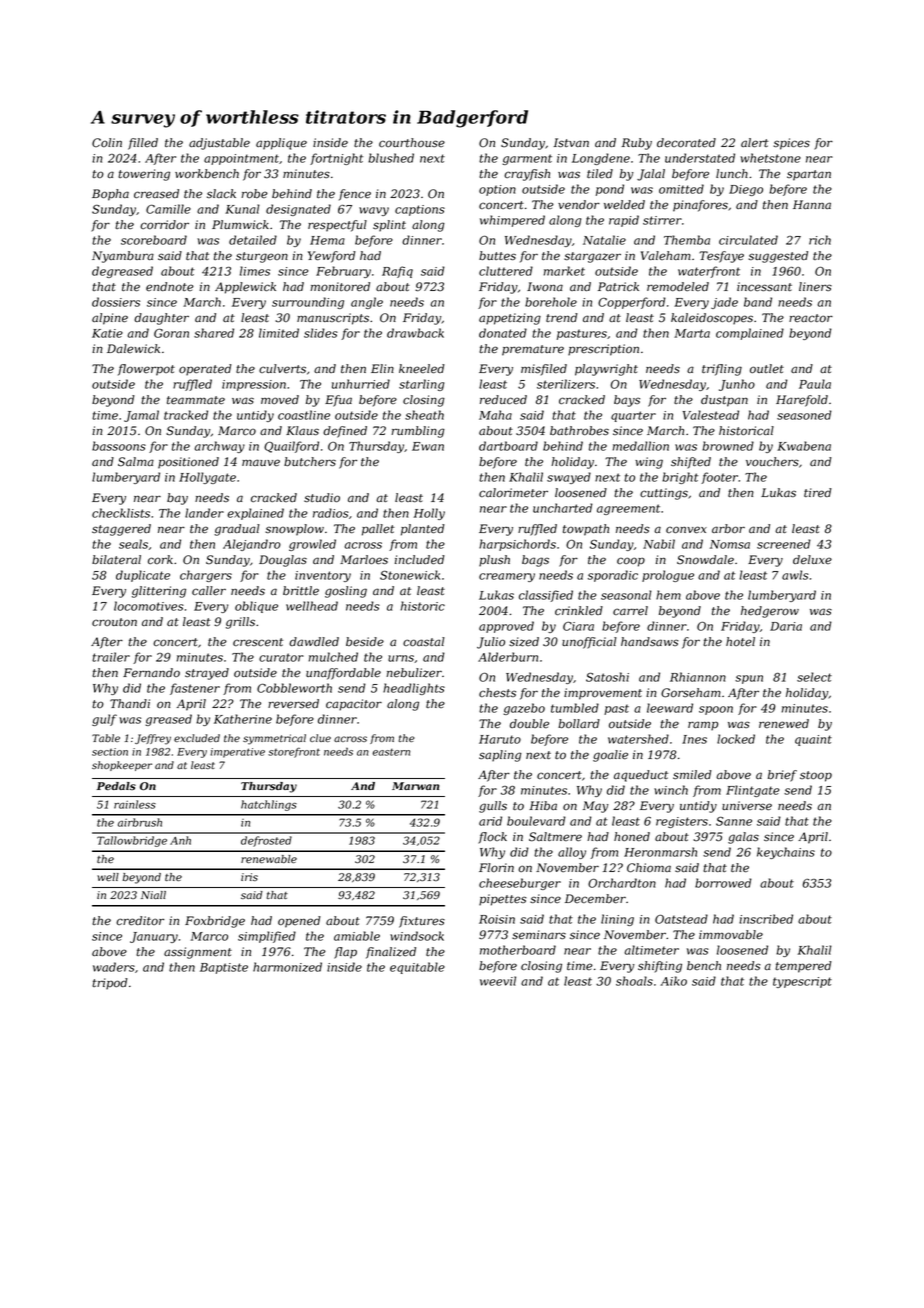 Image resolution: width=924 pixels, height=1308 pixels. I want to click on select, so click(814, 677).
